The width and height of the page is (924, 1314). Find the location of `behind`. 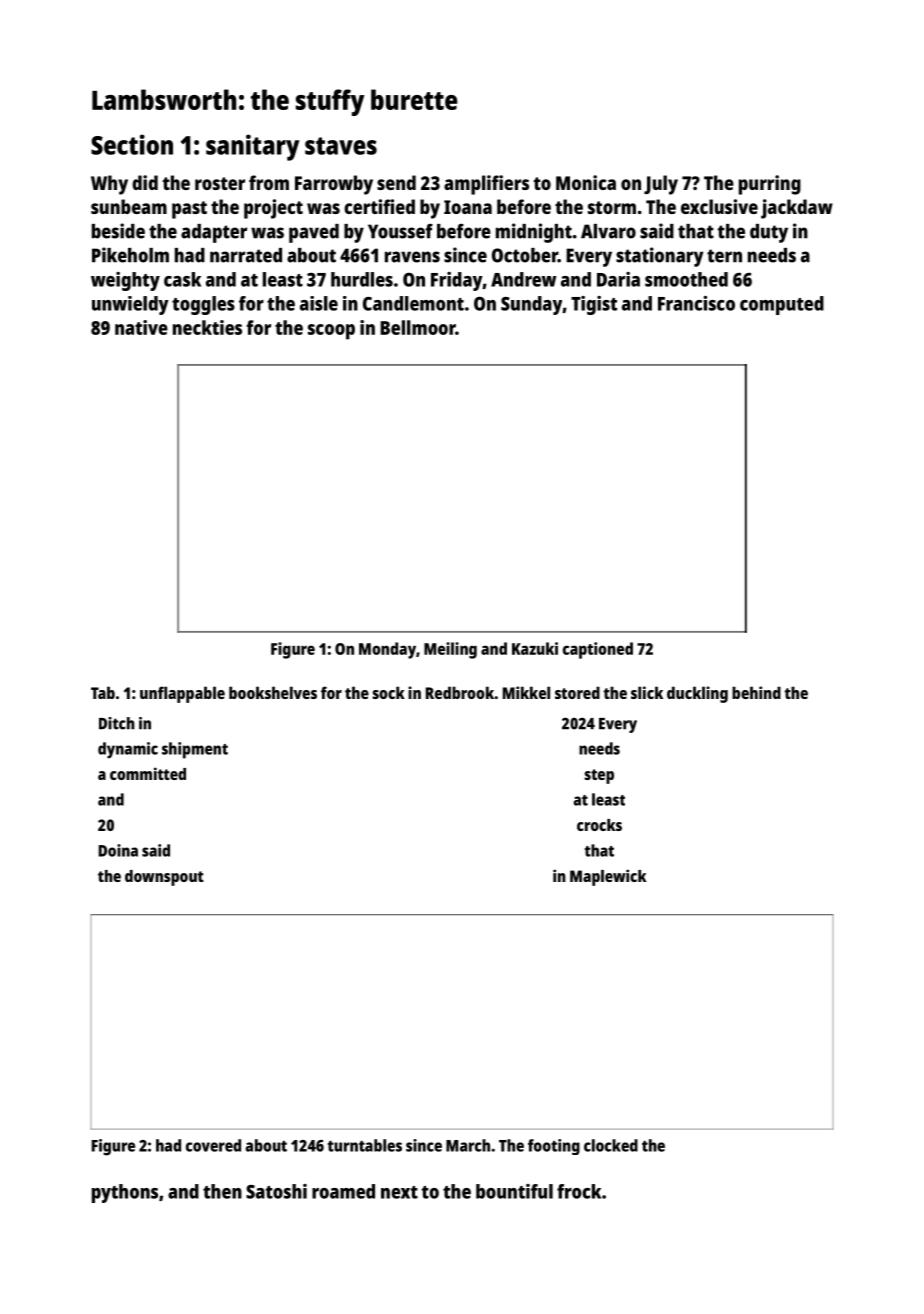

behind is located at coordinates (756, 692).
